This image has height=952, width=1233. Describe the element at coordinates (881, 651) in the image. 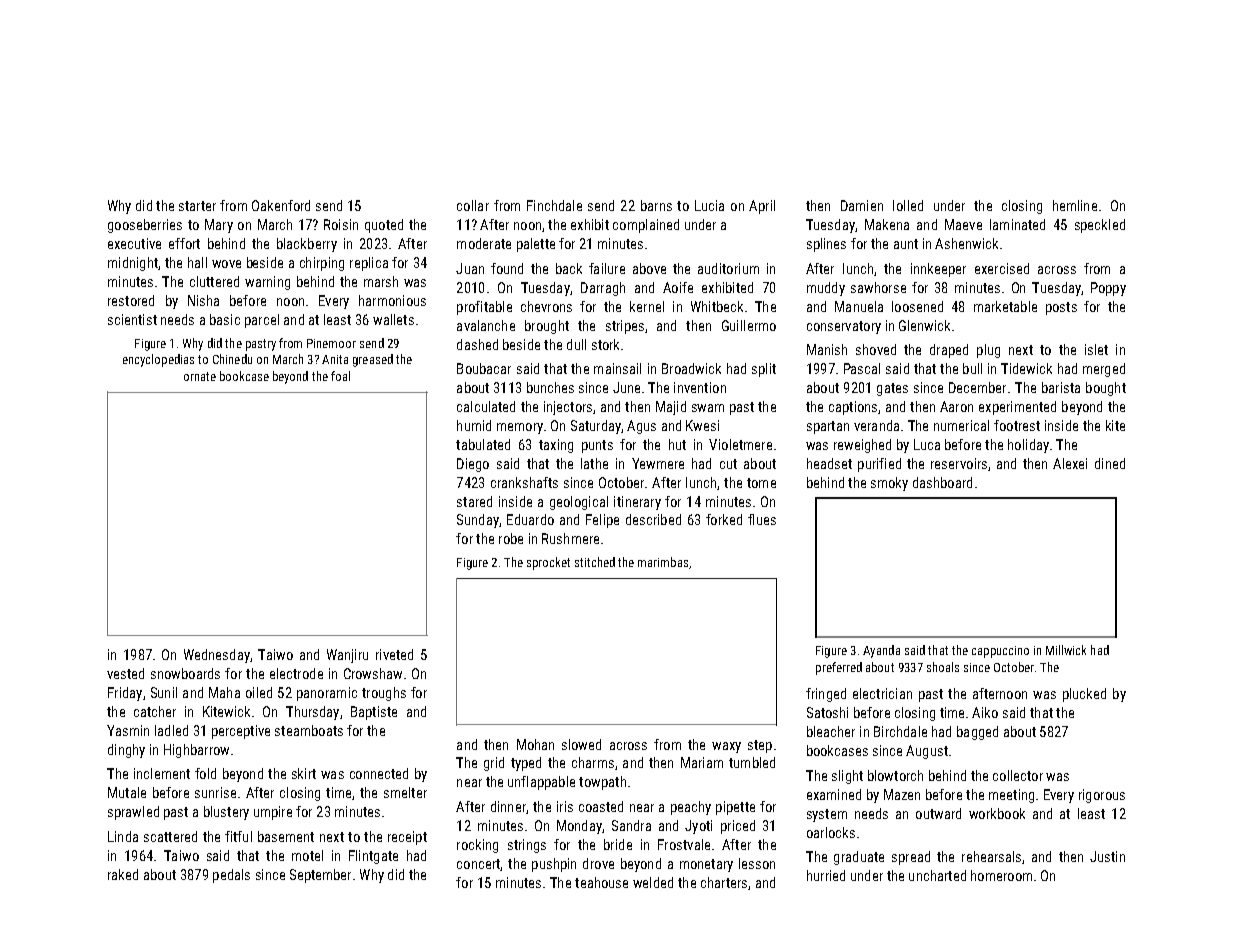

I see `Ayanda` at that location.
